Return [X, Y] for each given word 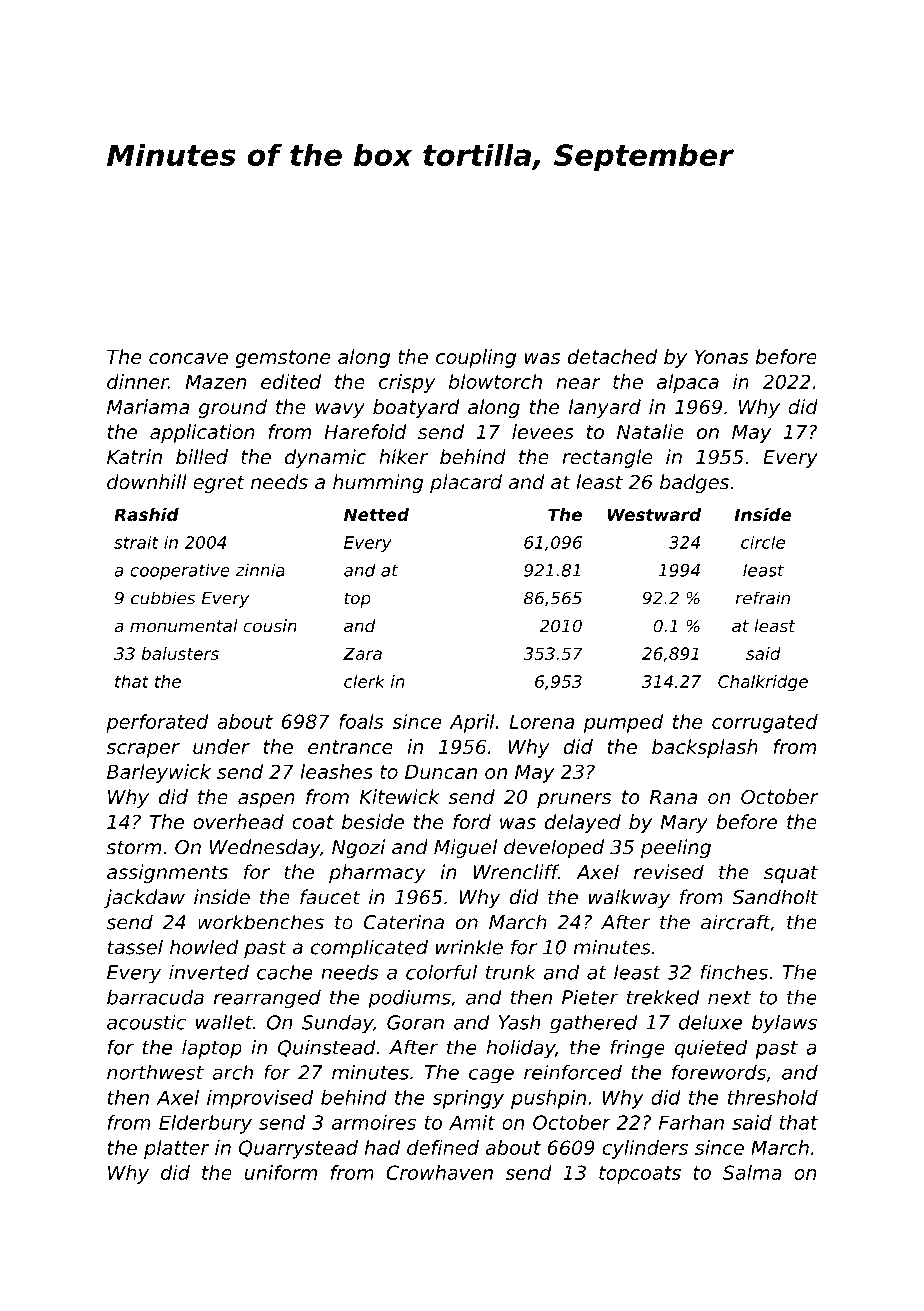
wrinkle [469, 947]
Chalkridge [763, 683]
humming [378, 483]
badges [694, 483]
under [221, 746]
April [472, 723]
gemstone [283, 359]
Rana [673, 797]
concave [188, 358]
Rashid [146, 514]
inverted [209, 972]
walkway [629, 898]
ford [472, 821]
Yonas [722, 357]
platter [177, 1149]
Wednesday [265, 848]
